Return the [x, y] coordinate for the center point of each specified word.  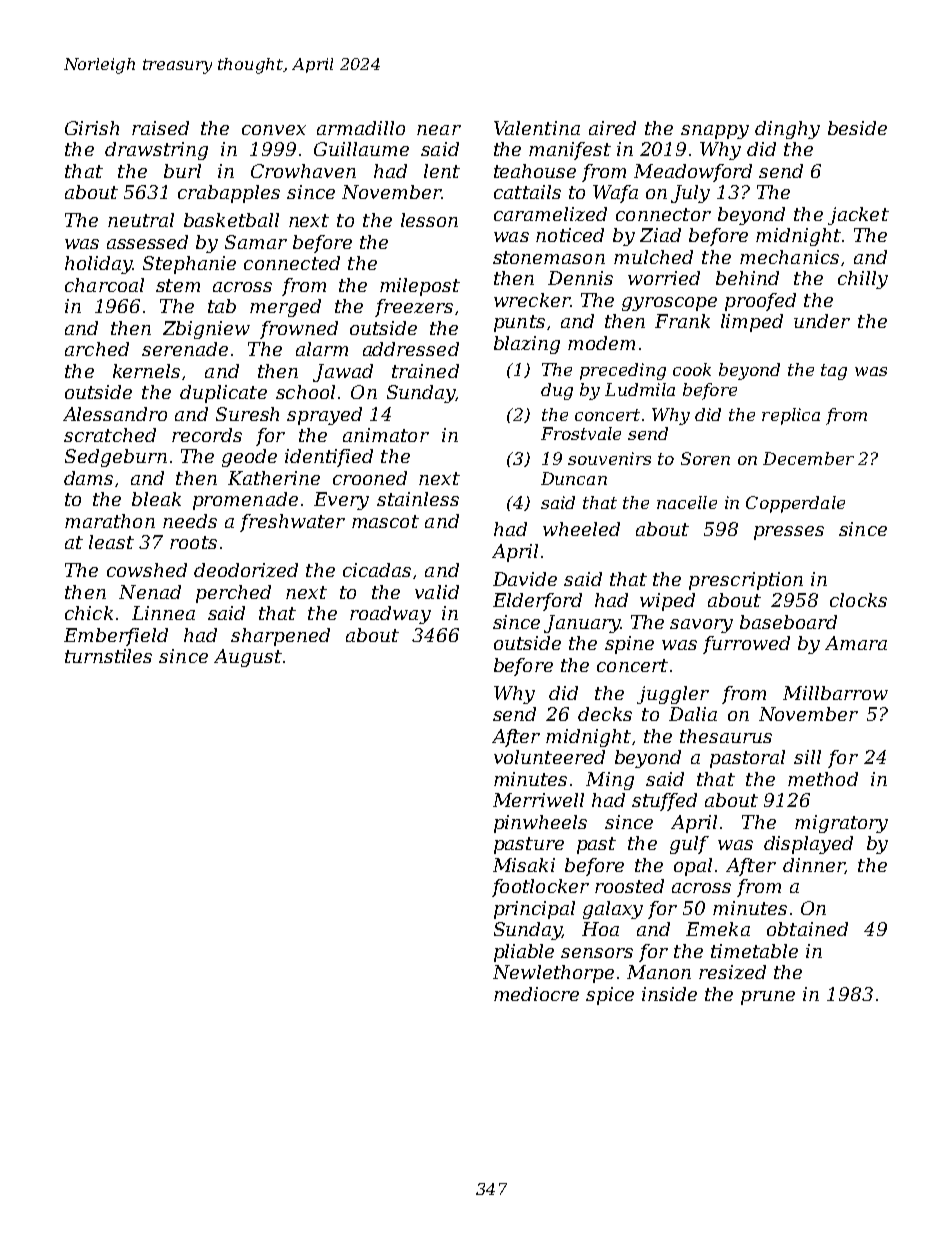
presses [789, 533]
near [439, 130]
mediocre [536, 994]
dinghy [787, 130]
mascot [385, 521]
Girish [92, 128]
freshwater [292, 523]
